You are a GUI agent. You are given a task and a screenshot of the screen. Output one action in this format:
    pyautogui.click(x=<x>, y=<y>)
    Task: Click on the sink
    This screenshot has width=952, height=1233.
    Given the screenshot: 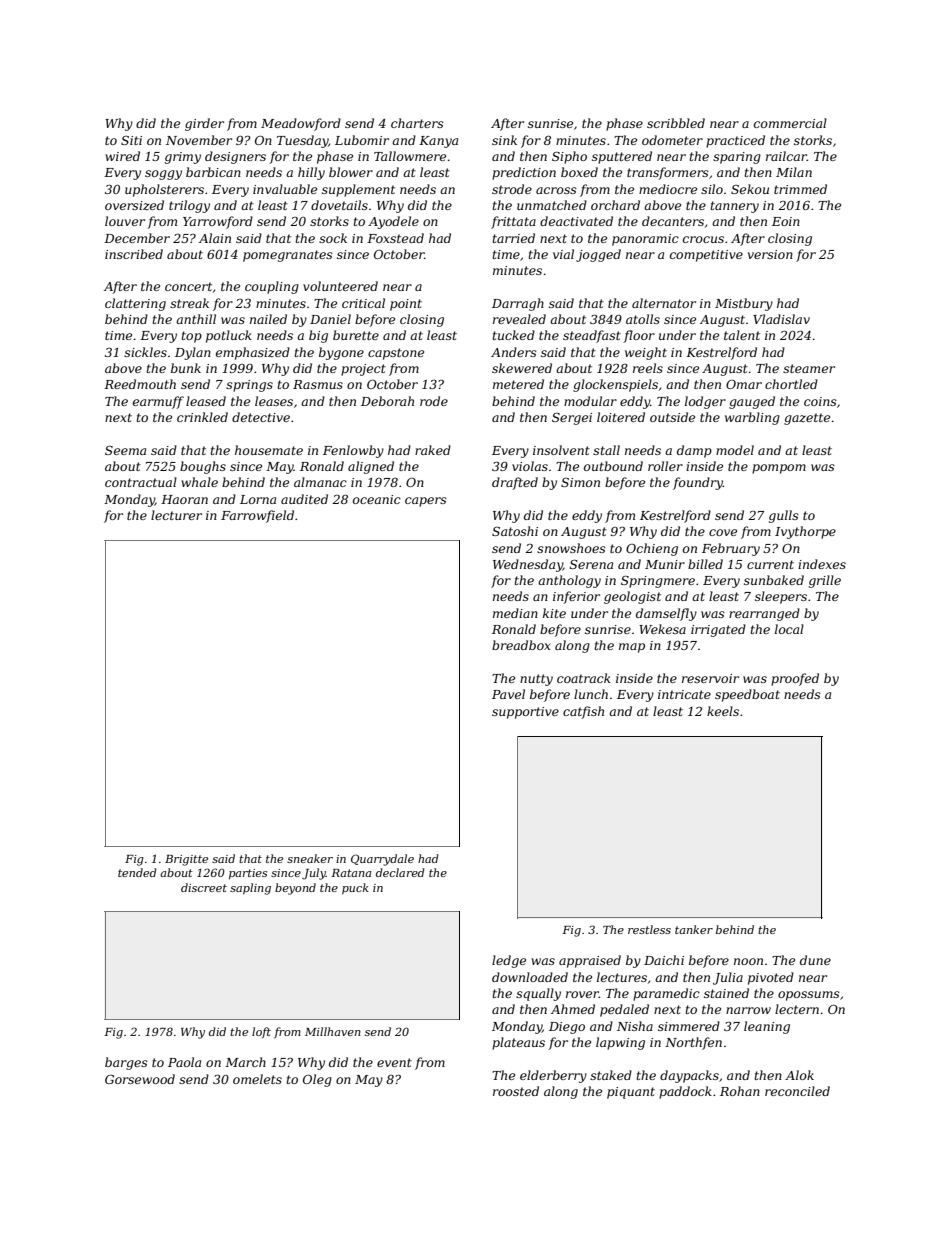 What is the action you would take?
    pyautogui.click(x=504, y=140)
